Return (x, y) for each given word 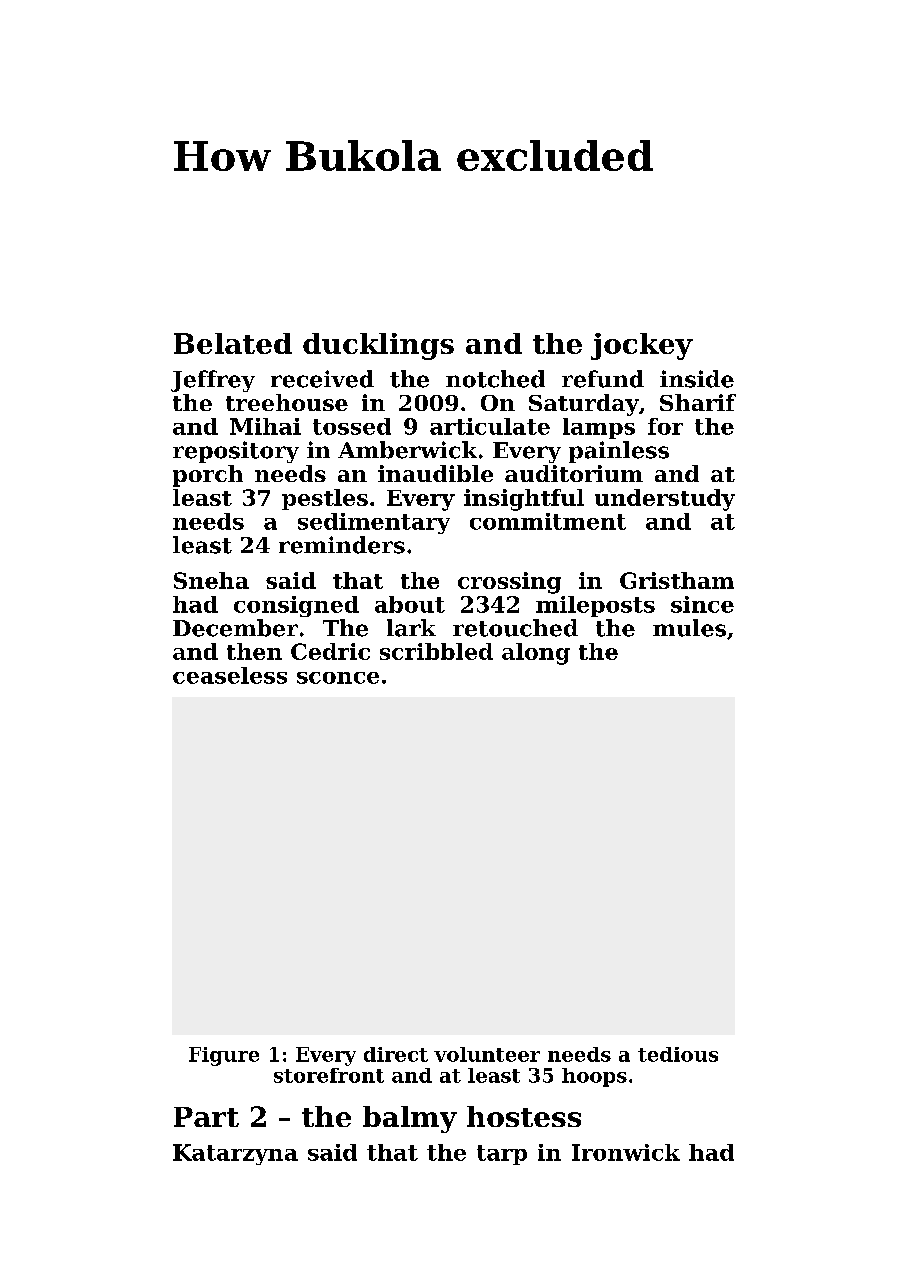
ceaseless (230, 675)
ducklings (378, 346)
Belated (233, 343)
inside (697, 379)
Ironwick (626, 1152)
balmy (410, 1119)
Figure (224, 1056)
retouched (515, 628)
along (536, 654)
